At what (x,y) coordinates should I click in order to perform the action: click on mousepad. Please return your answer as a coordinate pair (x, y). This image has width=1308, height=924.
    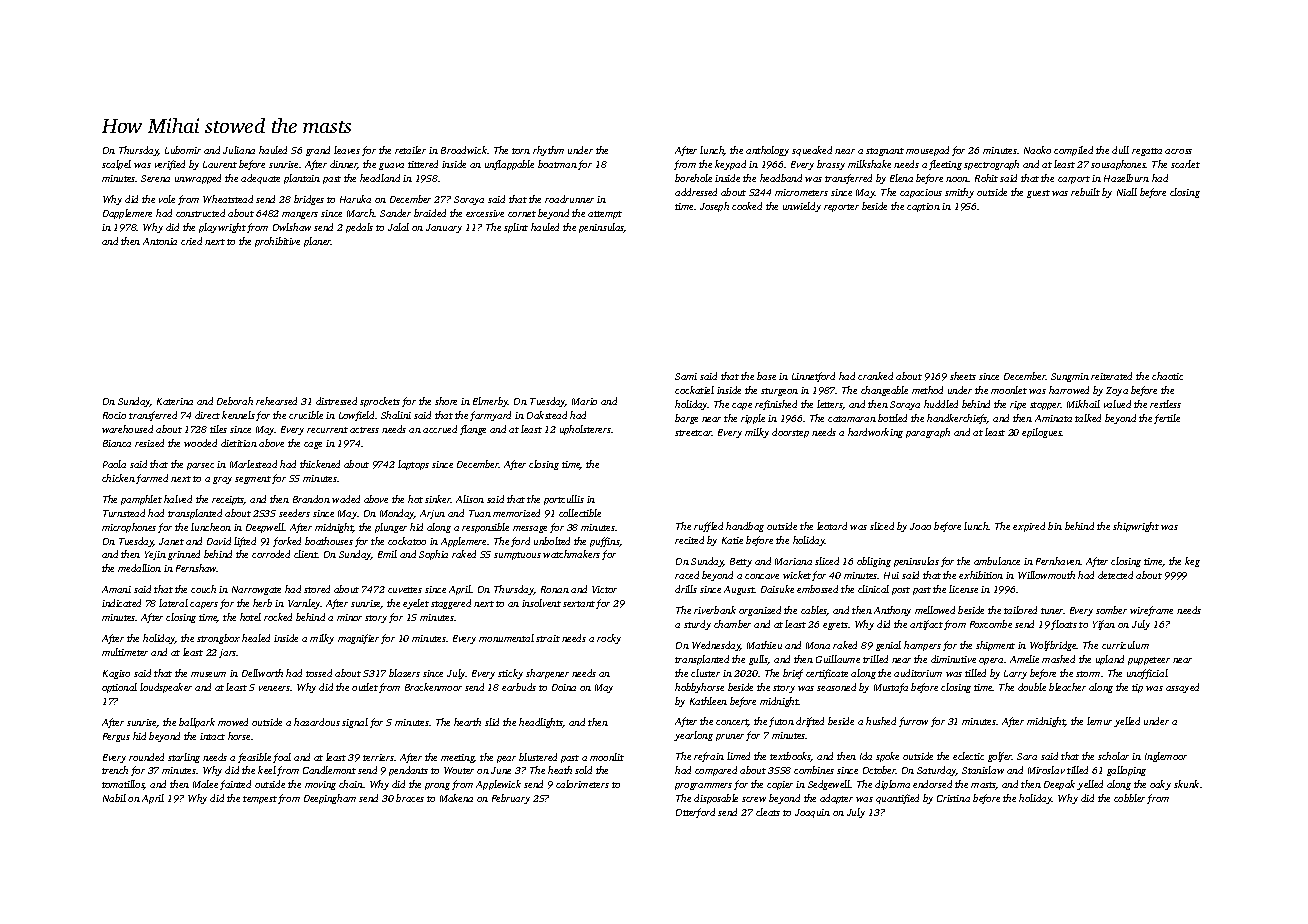
    Looking at the image, I should click on (927, 151).
